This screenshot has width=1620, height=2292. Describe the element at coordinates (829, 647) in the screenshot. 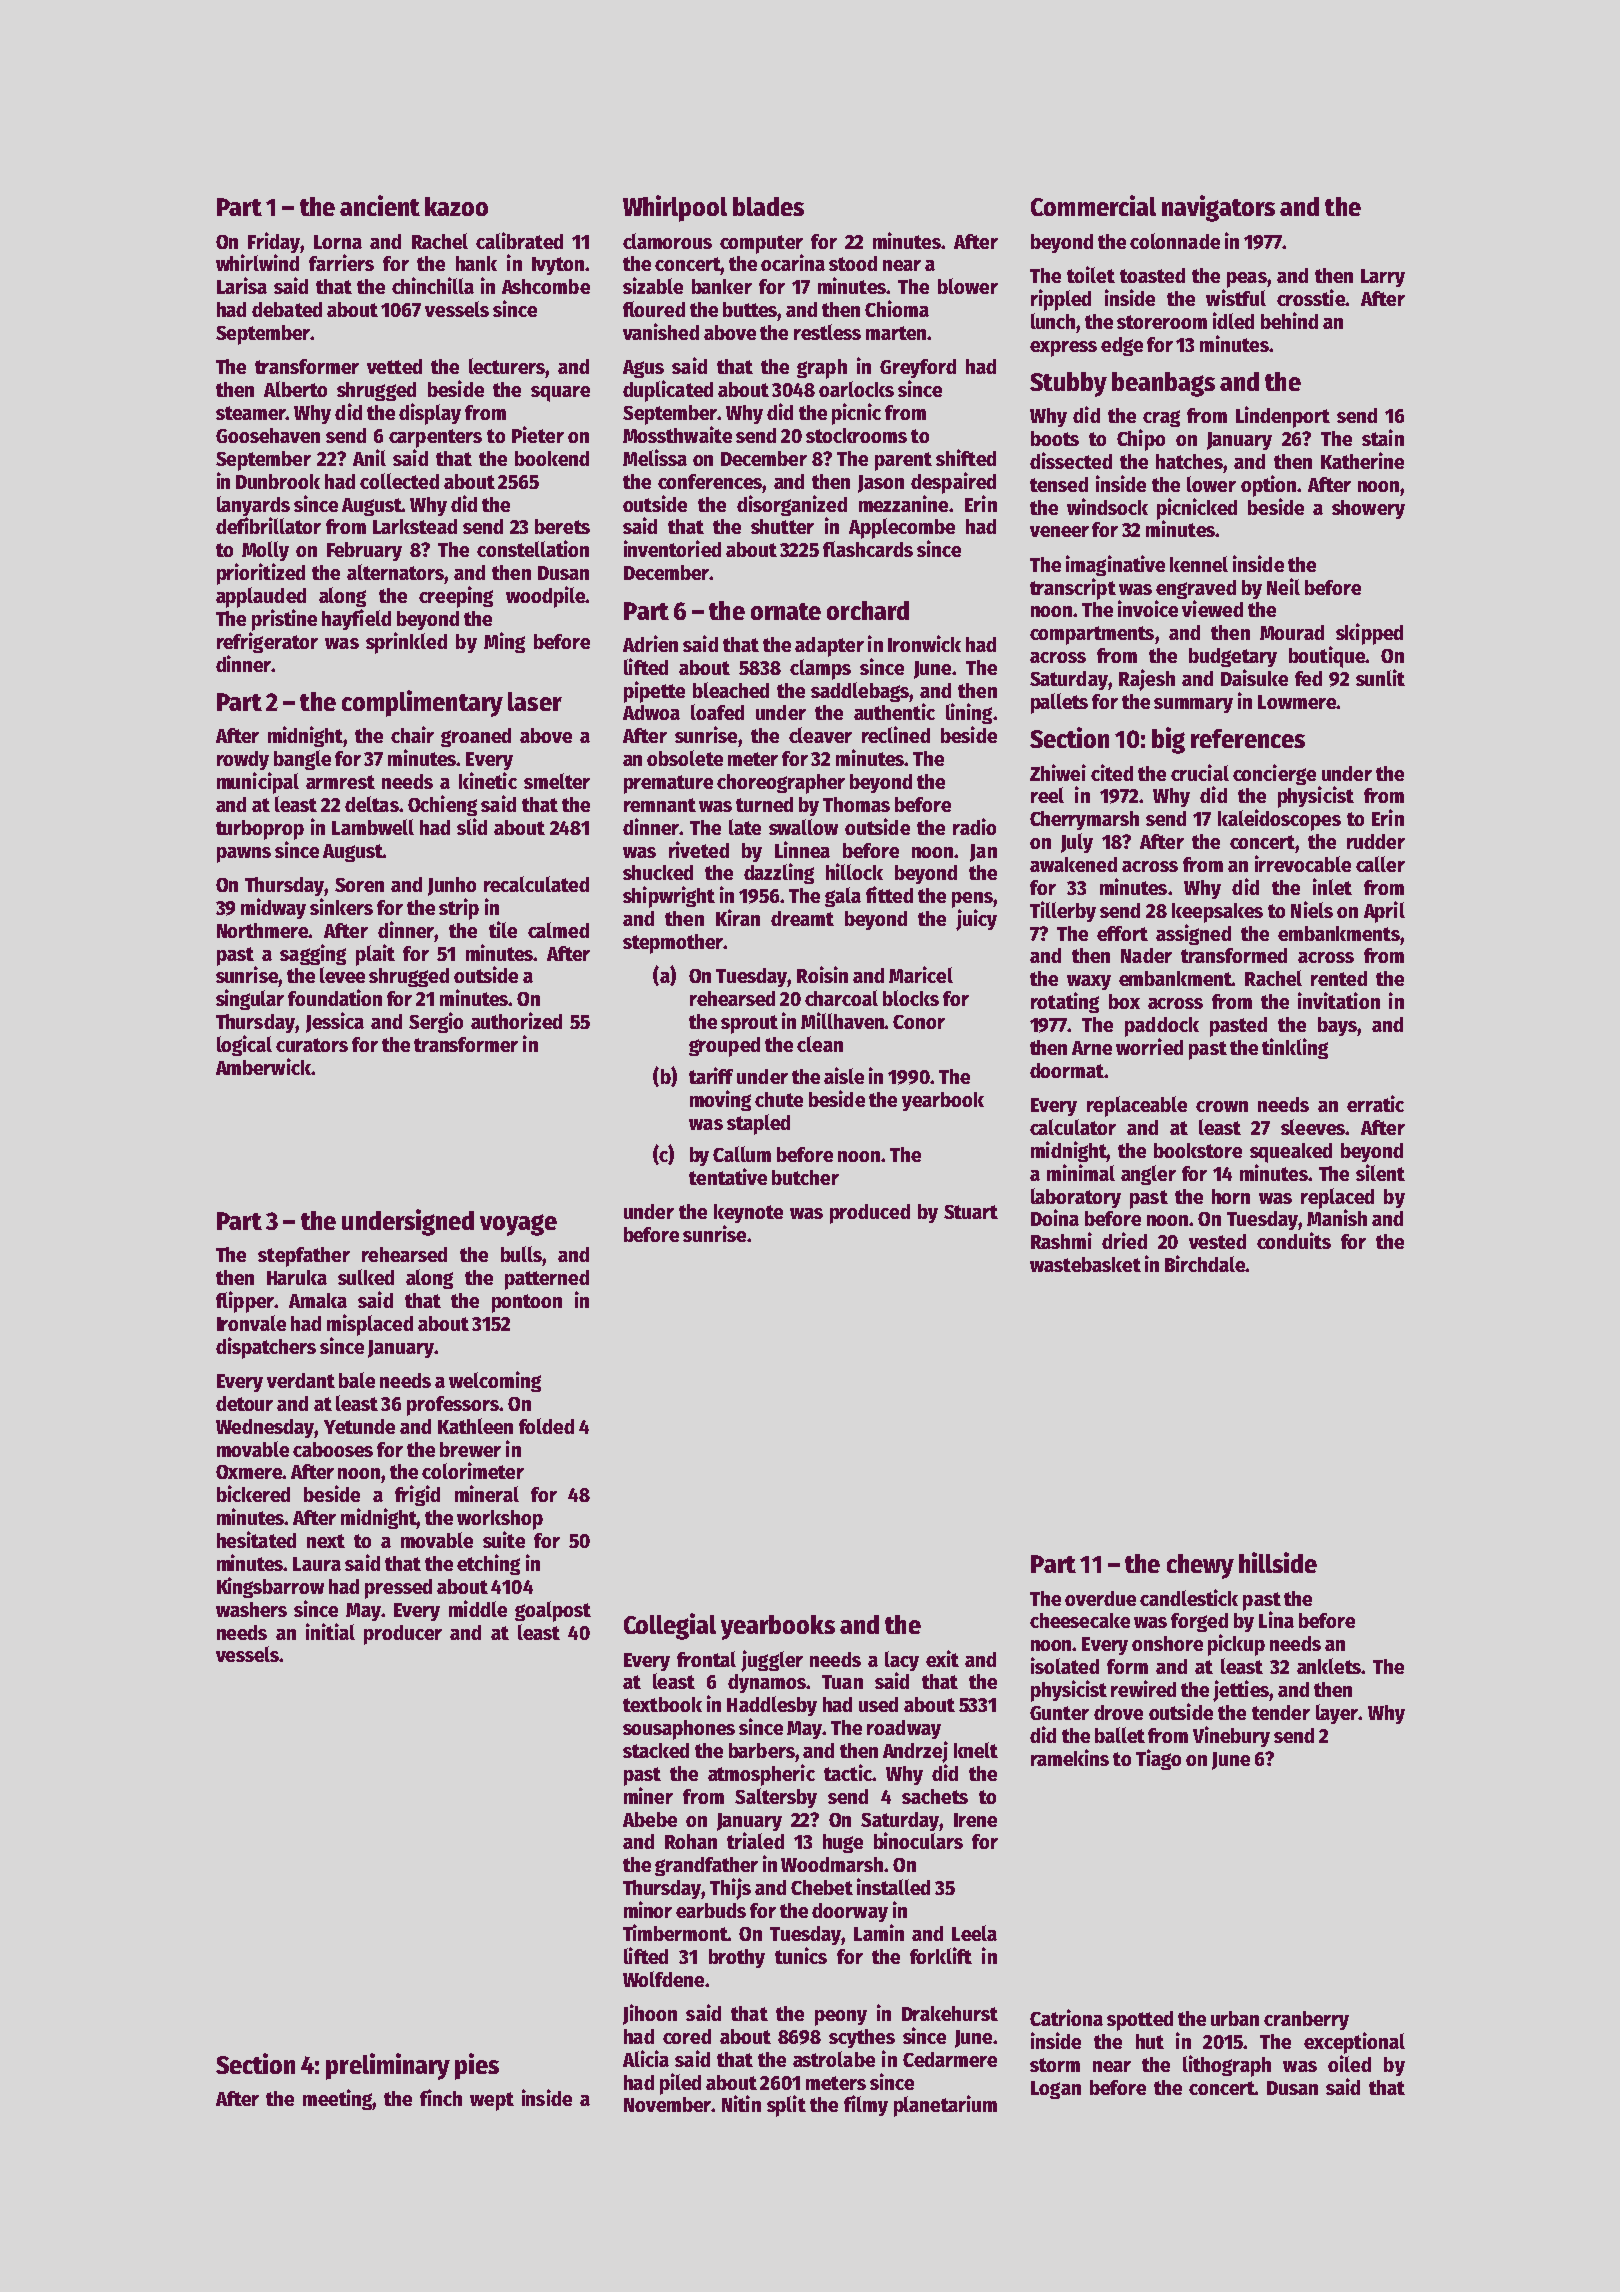

I see `adapter` at that location.
